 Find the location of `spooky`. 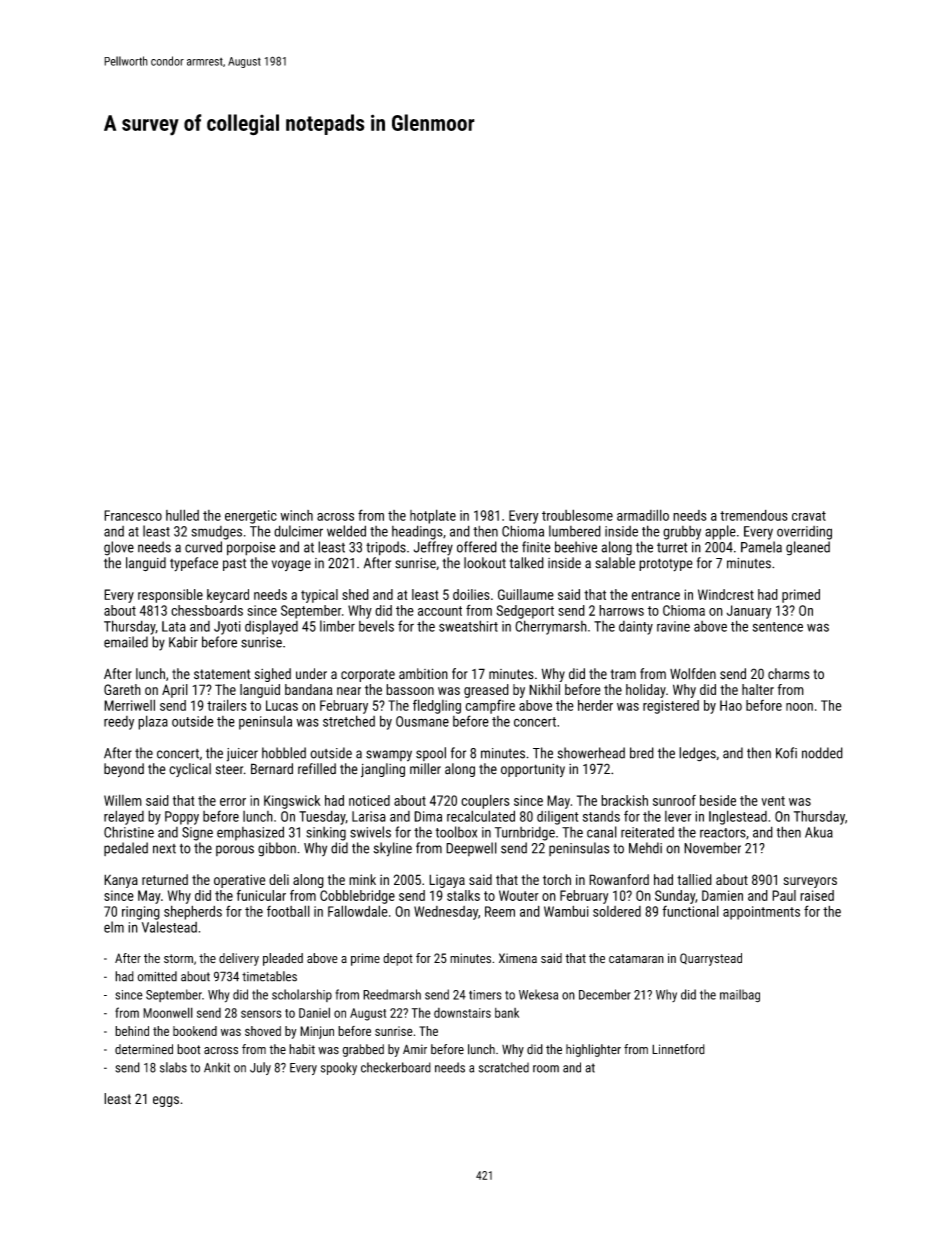

spooky is located at coordinates (339, 1068).
